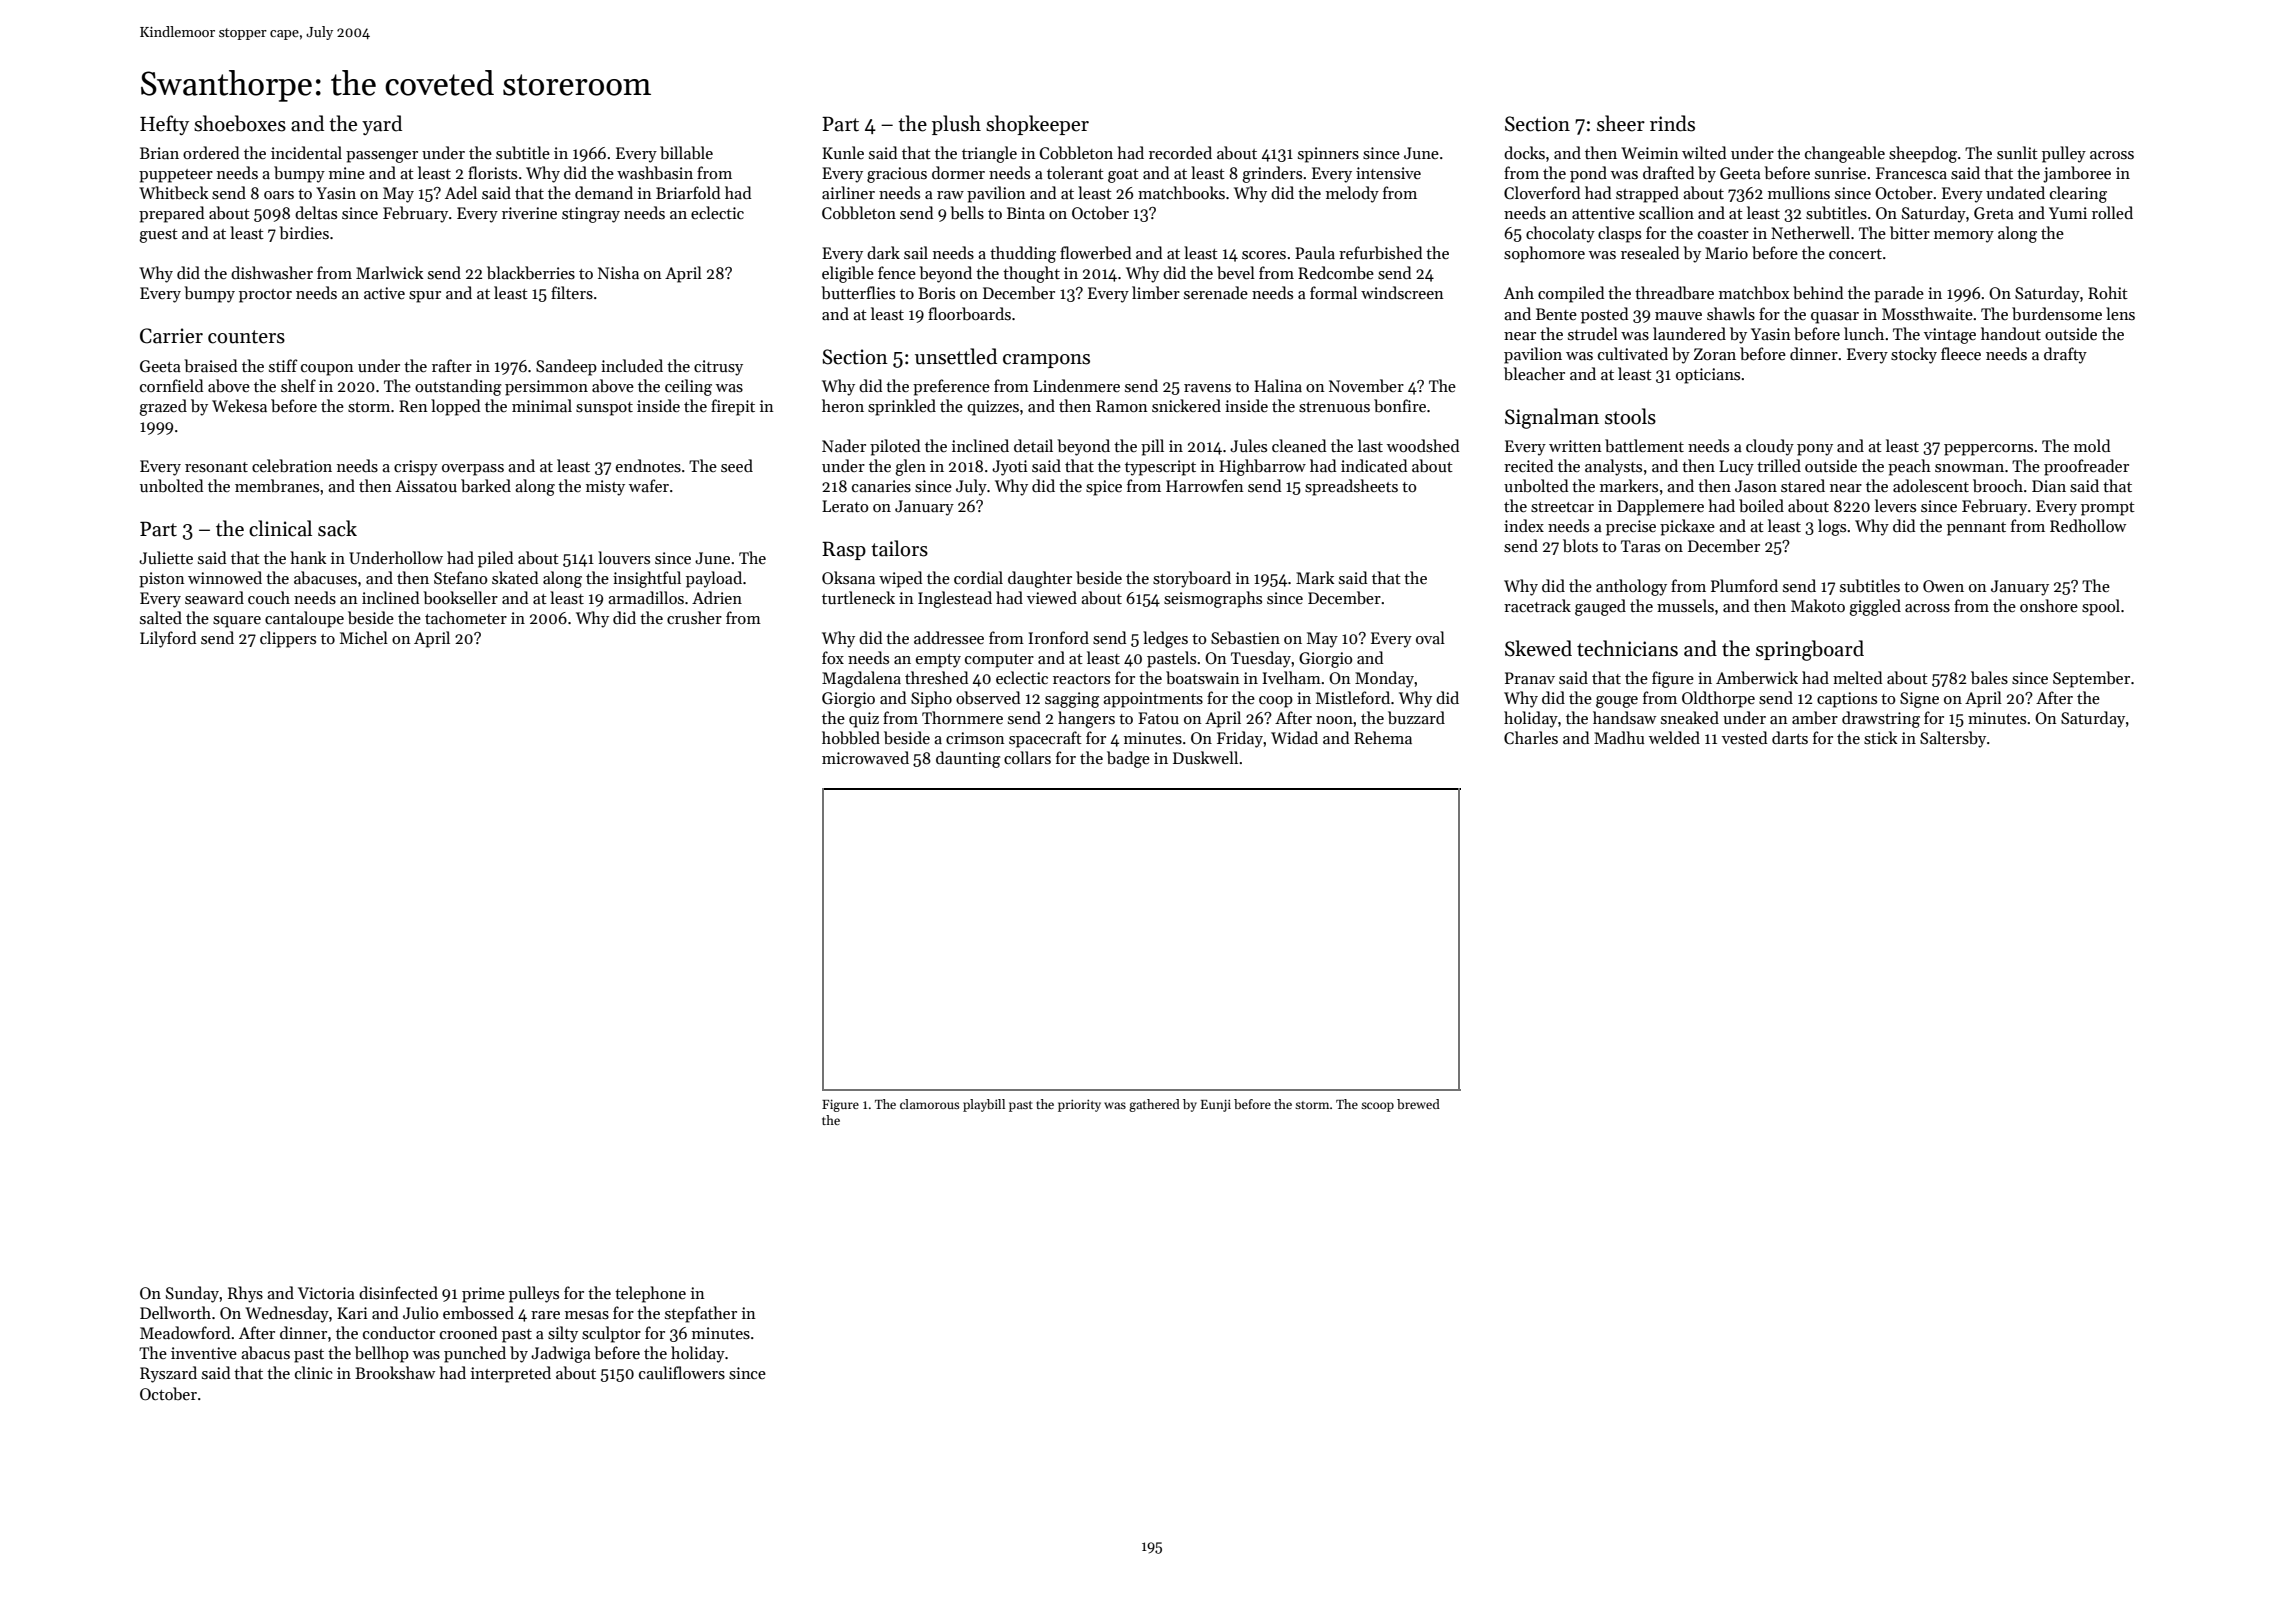 The height and width of the screenshot is (1614, 2282). I want to click on rinds, so click(1672, 123).
